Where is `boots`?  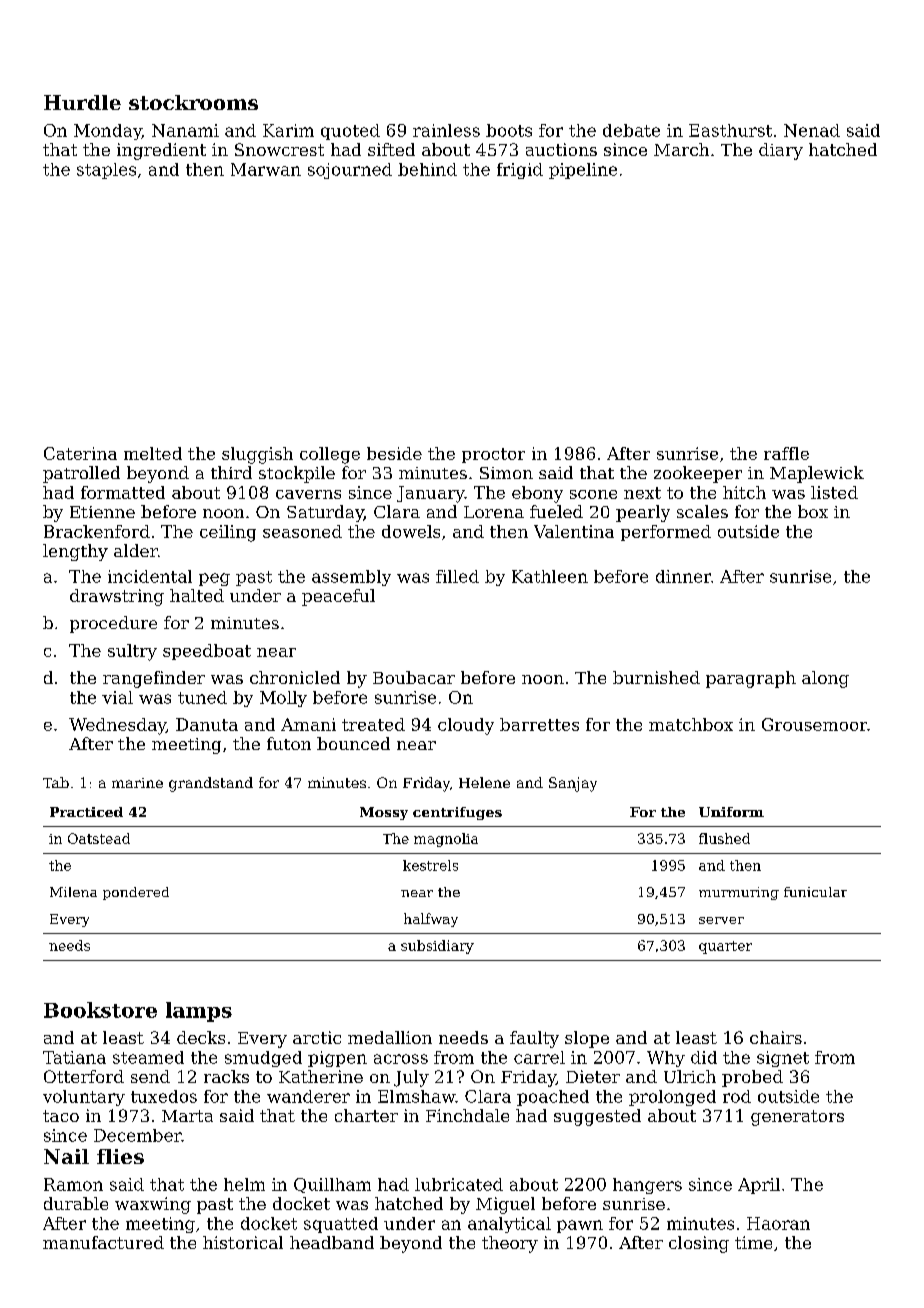
boots is located at coordinates (509, 130).
